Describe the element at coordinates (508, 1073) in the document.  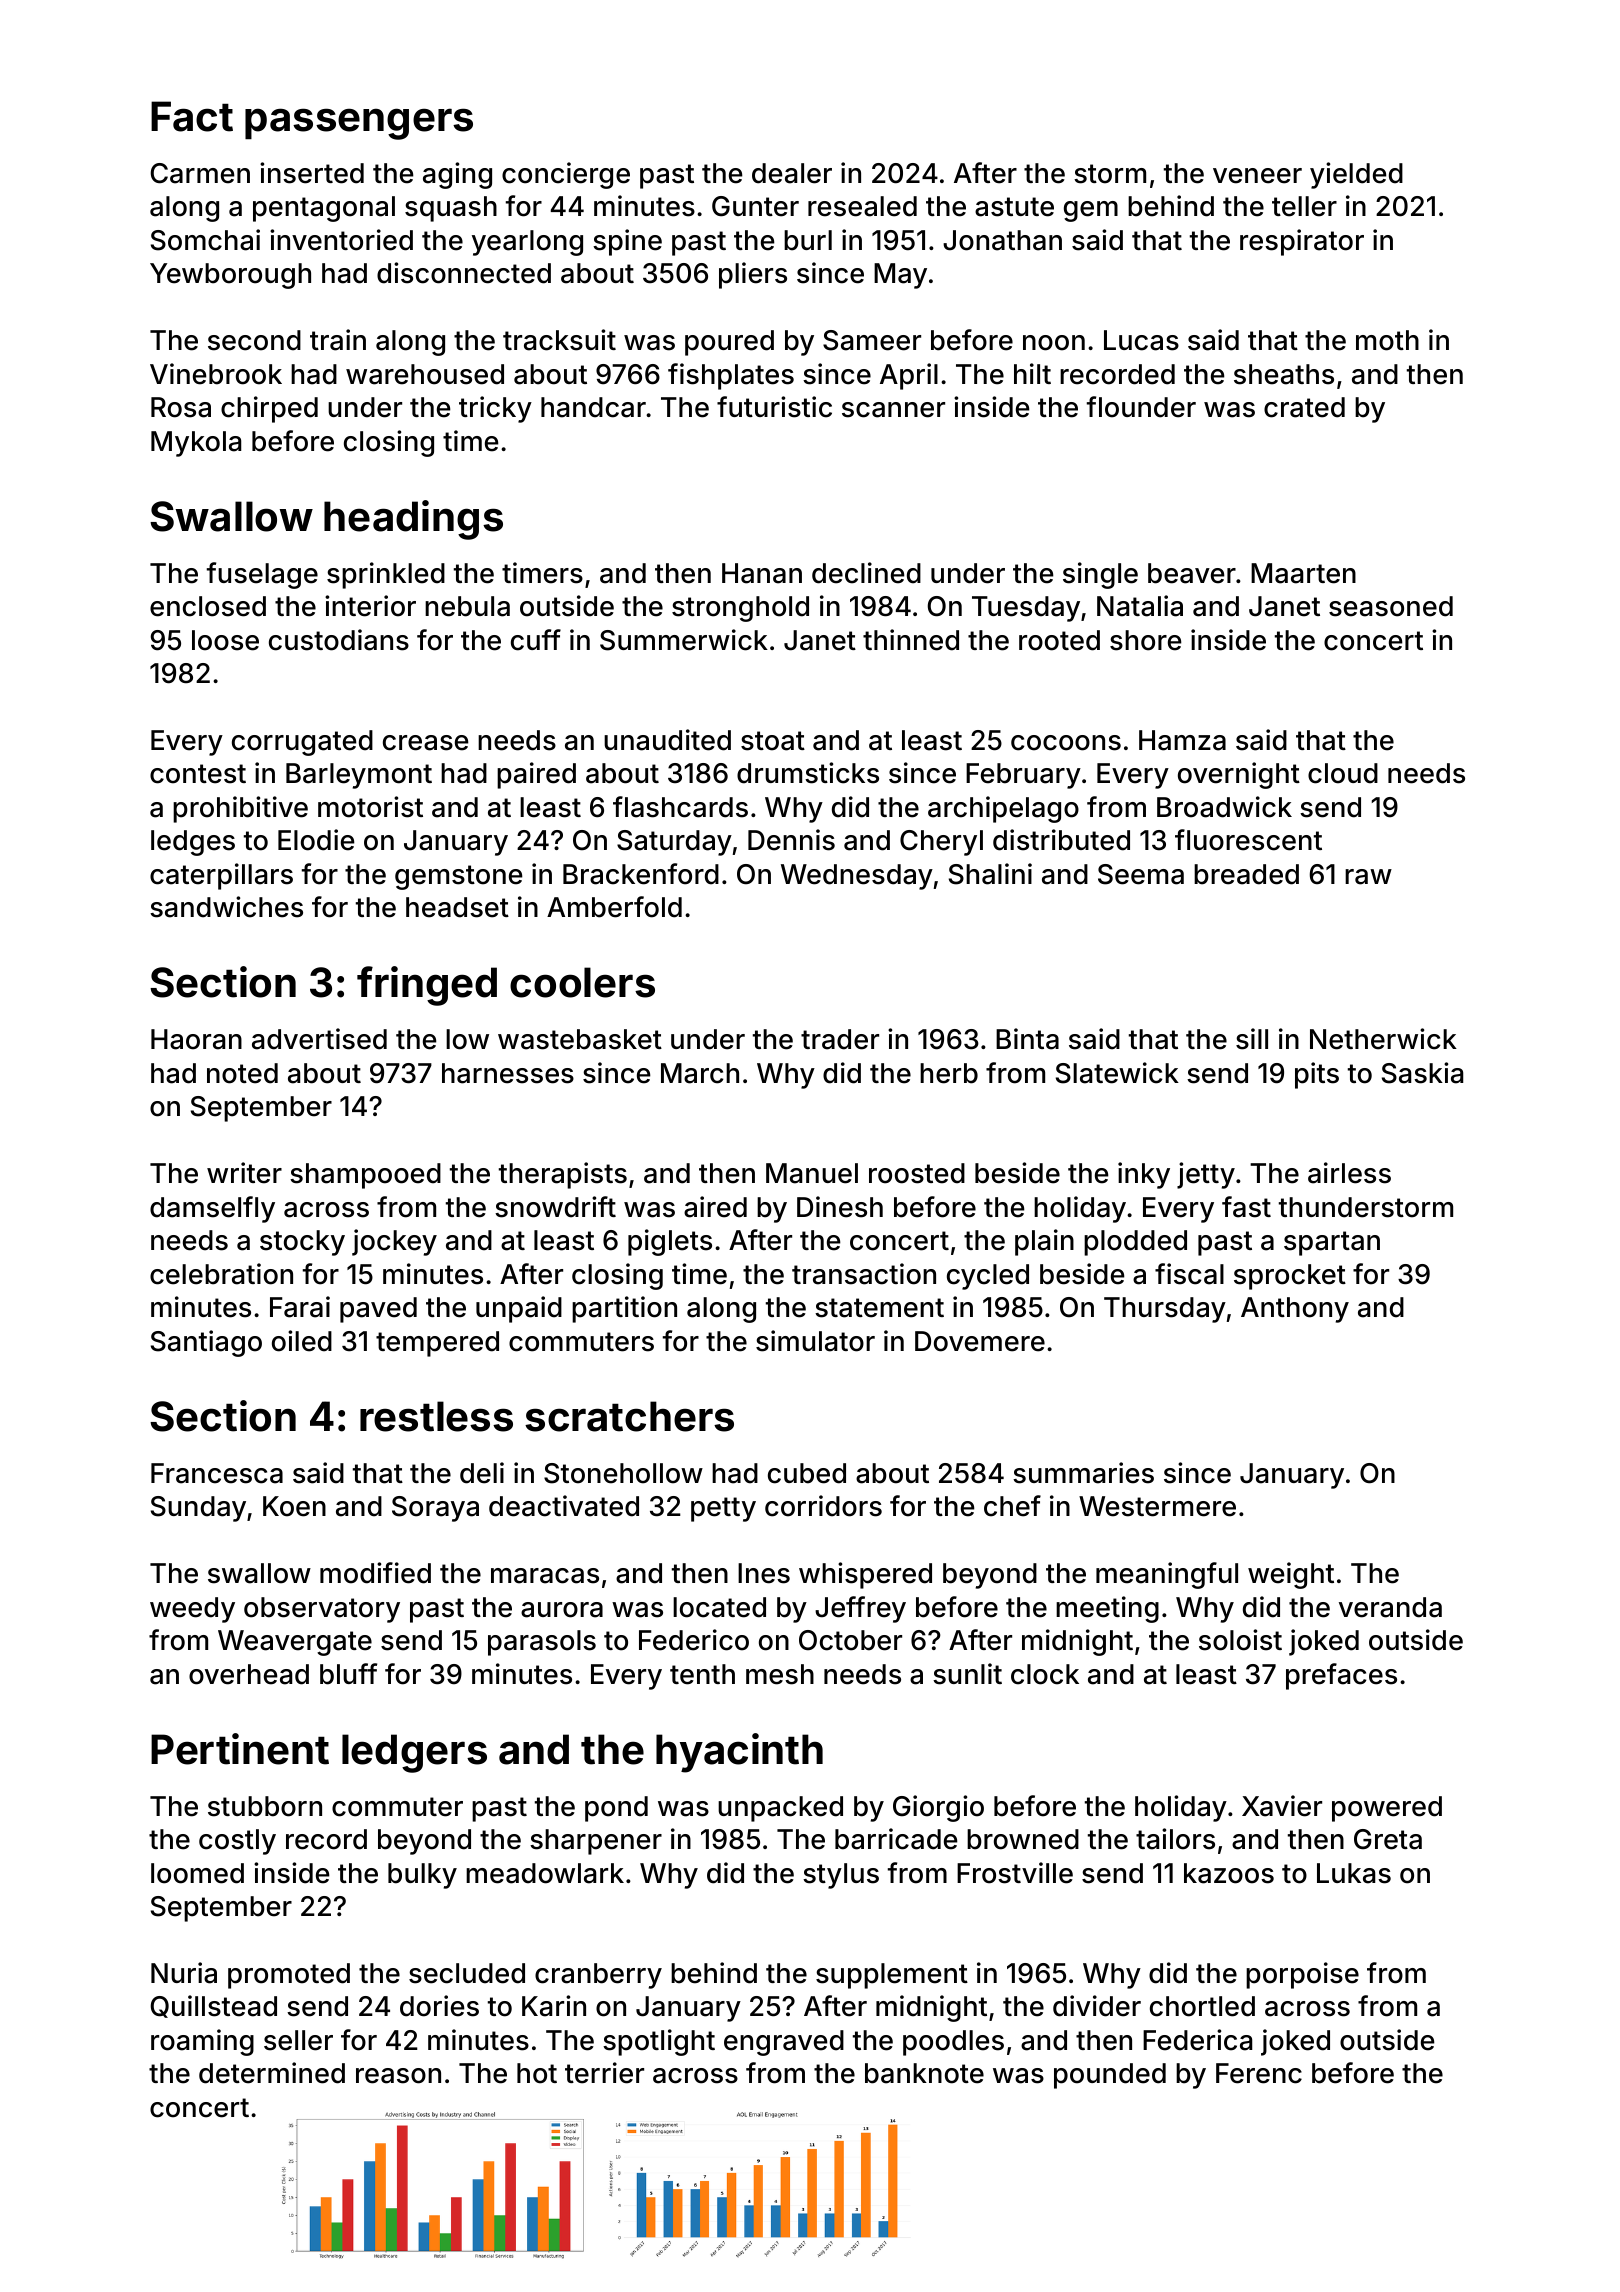
I see `harnesses` at that location.
